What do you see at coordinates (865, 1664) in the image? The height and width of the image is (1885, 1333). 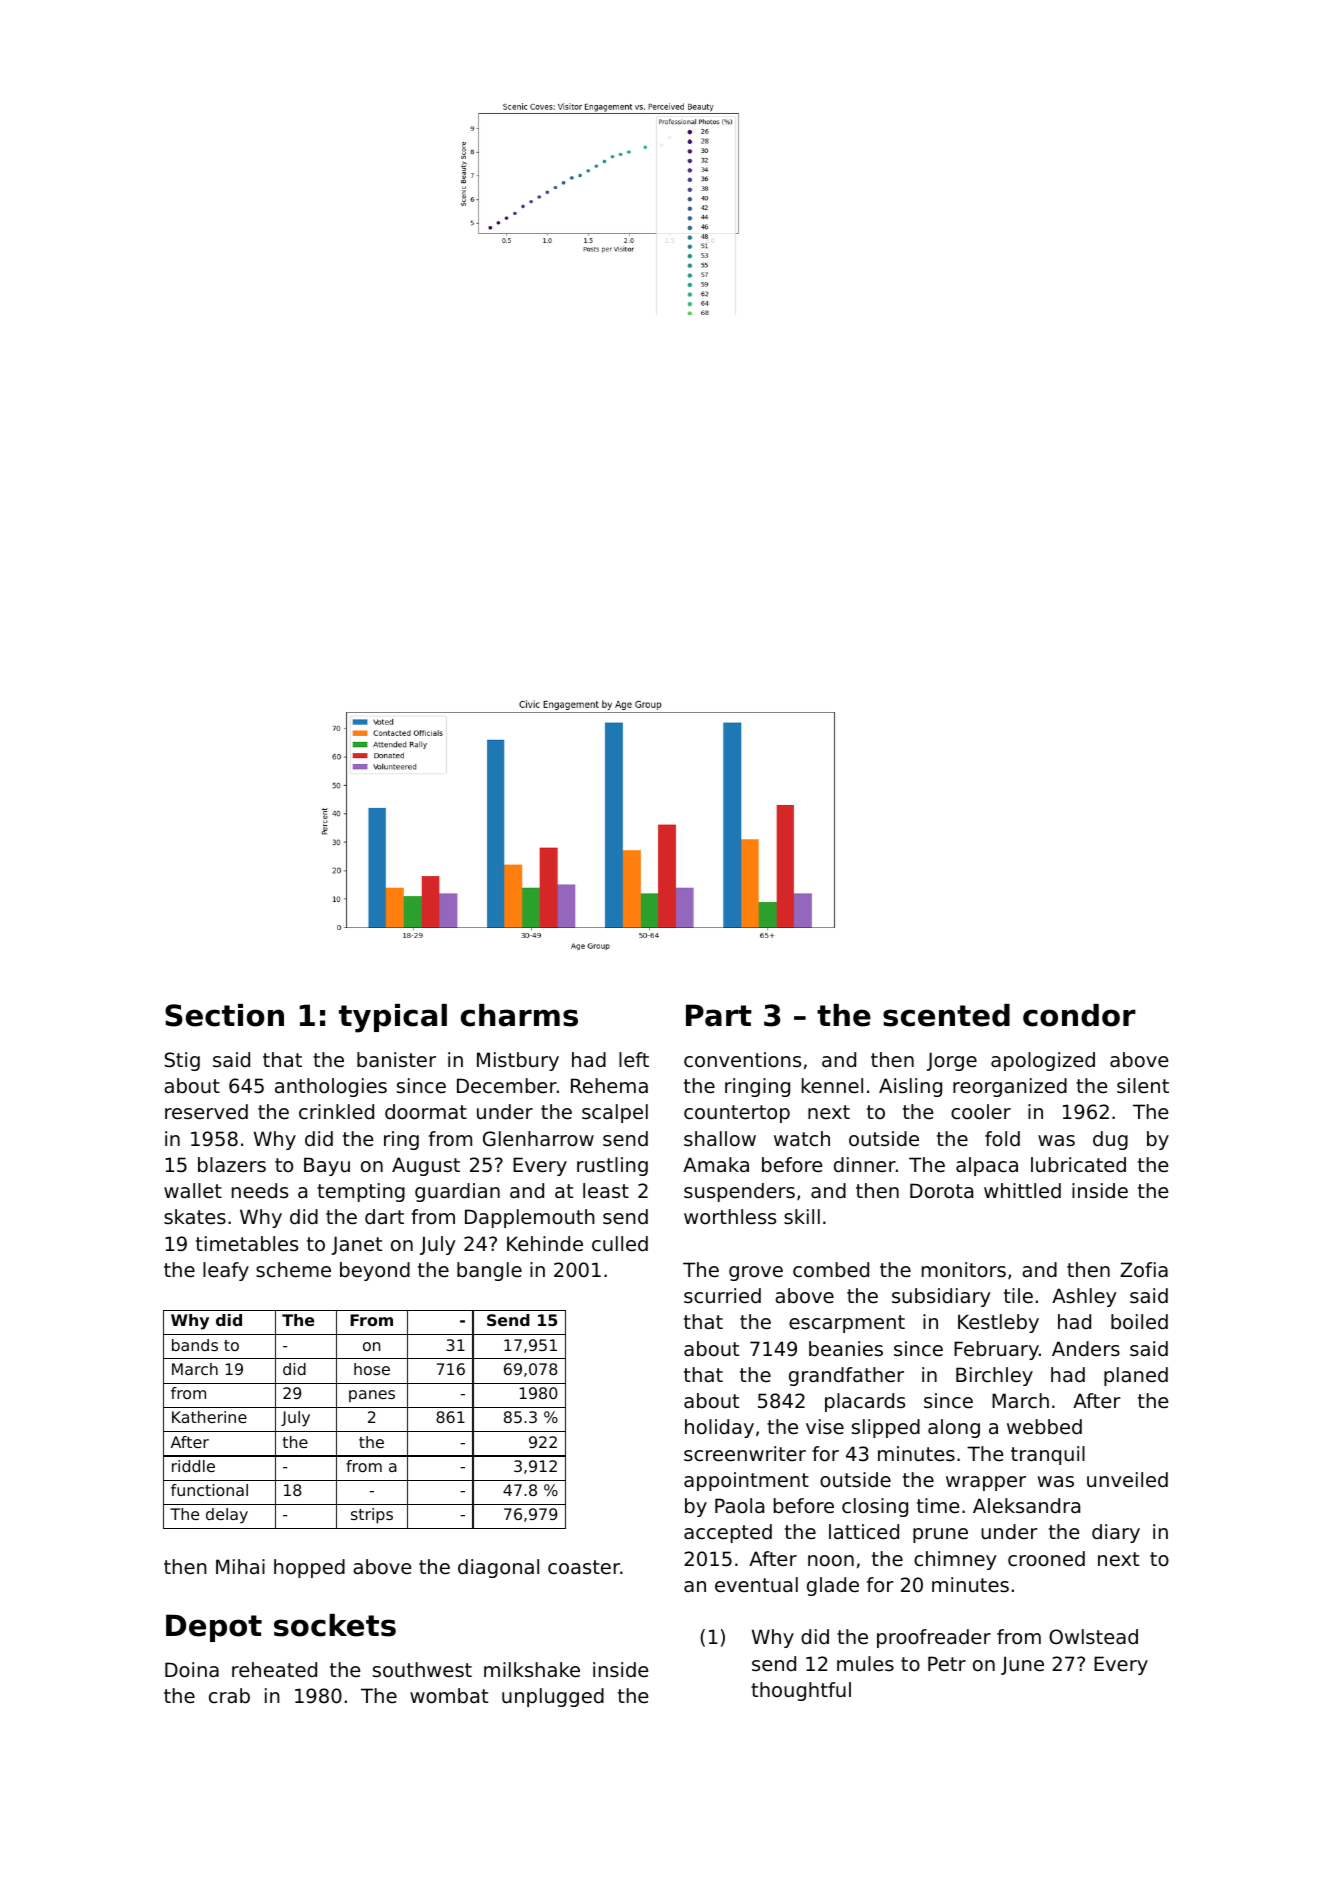 I see `mules` at bounding box center [865, 1664].
